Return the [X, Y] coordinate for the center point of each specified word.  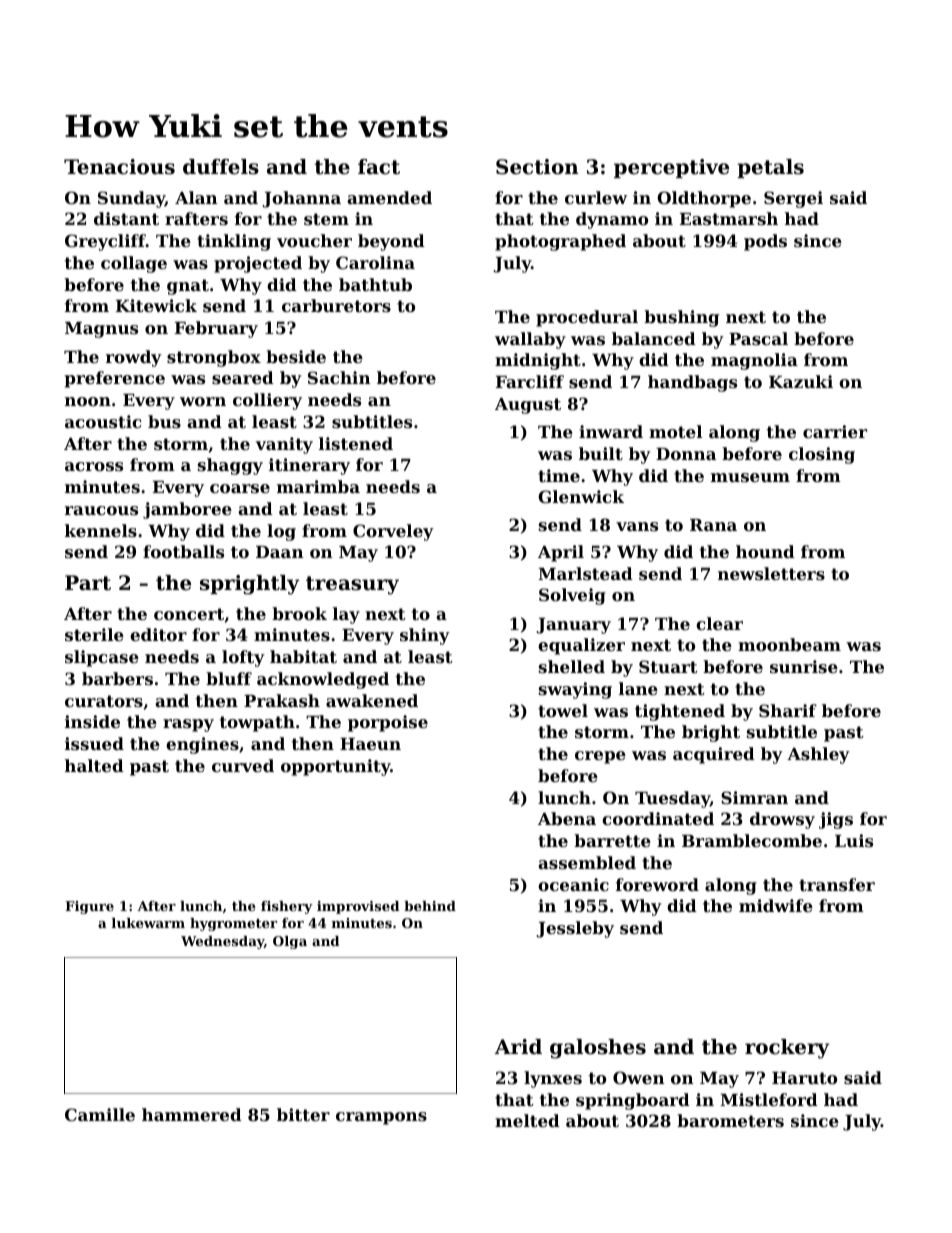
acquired [714, 755]
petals [770, 168]
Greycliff [105, 242]
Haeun [370, 744]
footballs [183, 551]
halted [94, 765]
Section [537, 167]
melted [527, 1120]
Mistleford [769, 1099]
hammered [192, 1114]
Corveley [393, 532]
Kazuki [801, 381]
